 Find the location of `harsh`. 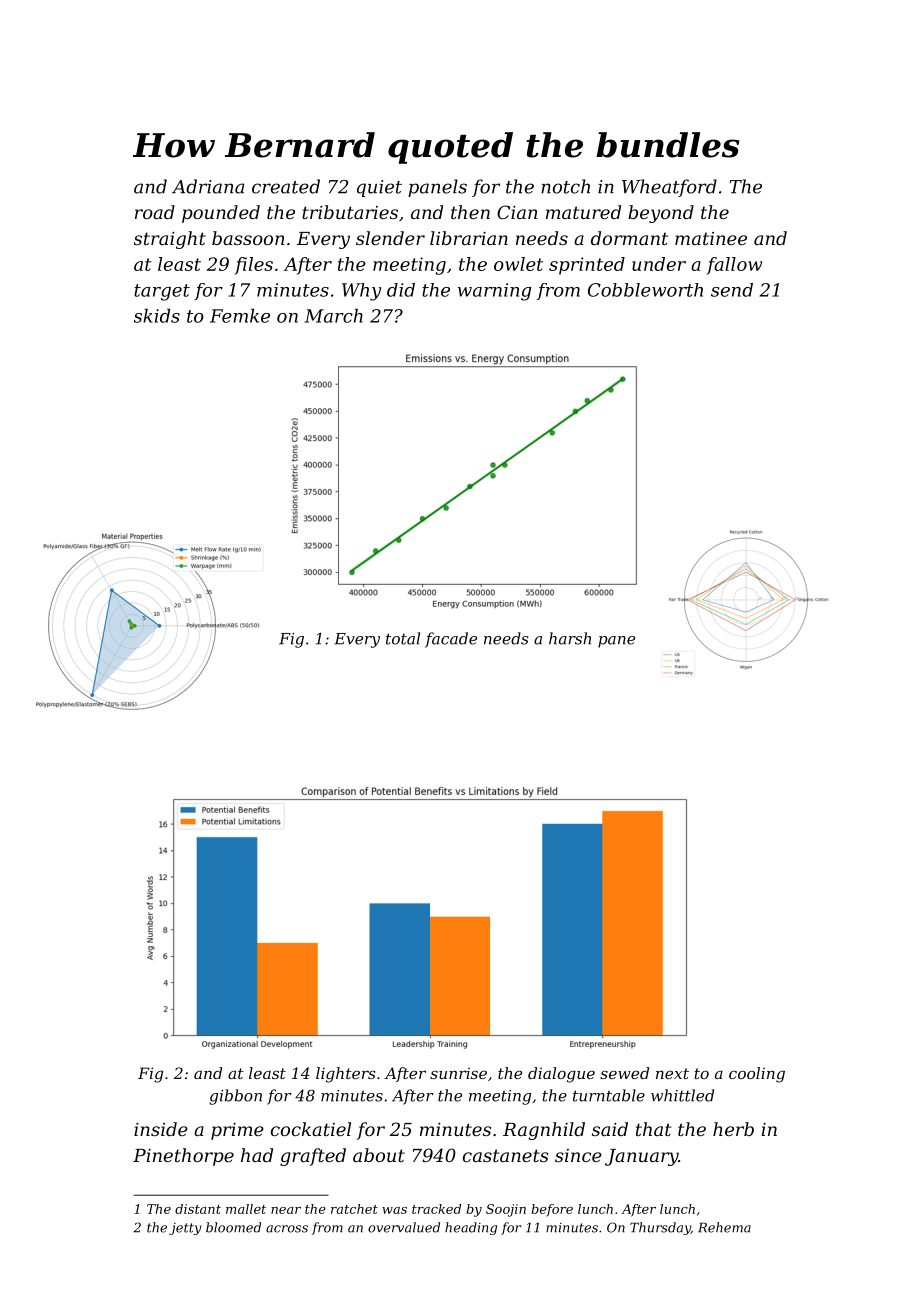

harsh is located at coordinates (570, 638).
